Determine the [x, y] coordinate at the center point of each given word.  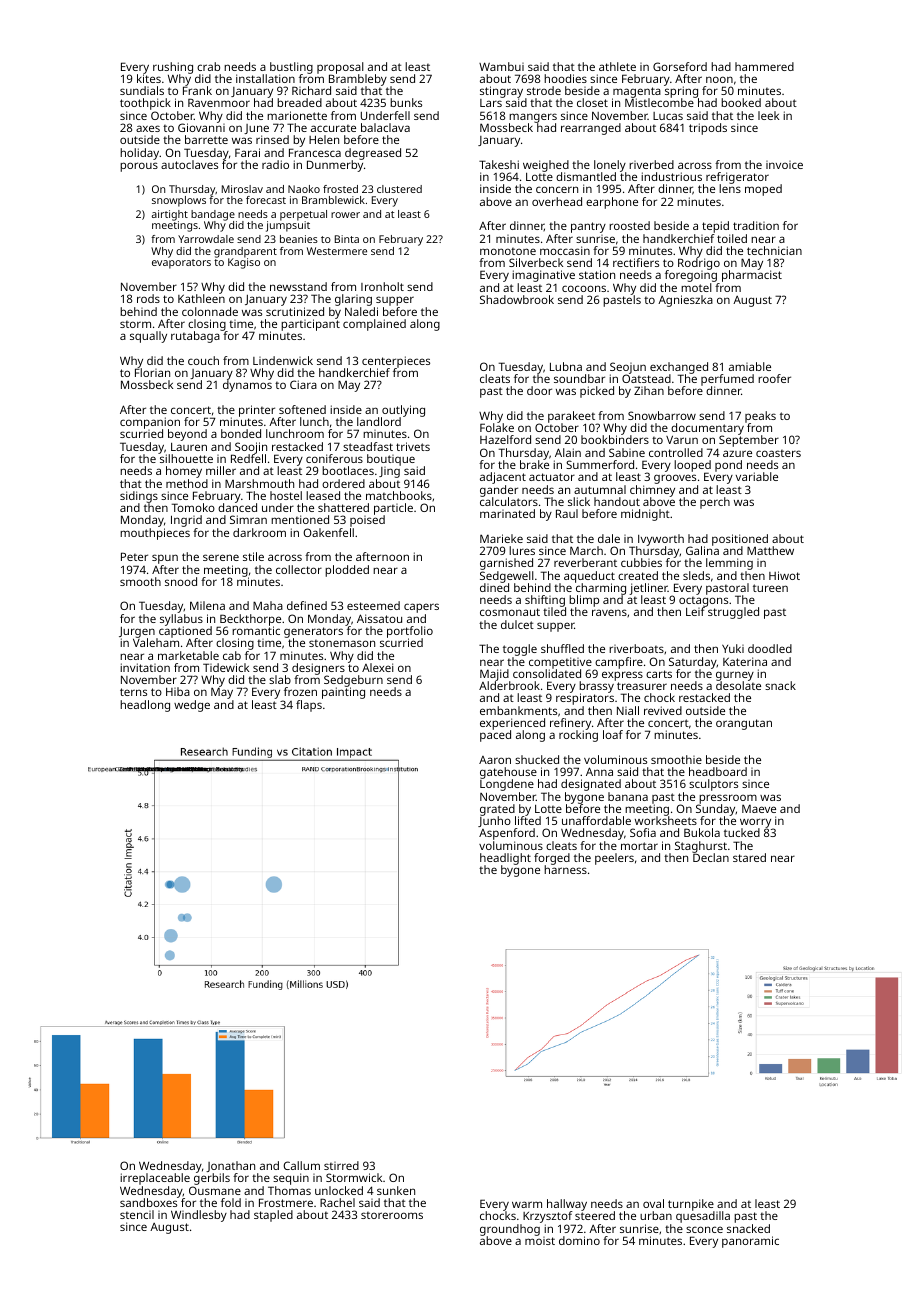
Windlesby [199, 1216]
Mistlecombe [659, 103]
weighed [546, 166]
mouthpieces [155, 534]
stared [749, 857]
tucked [742, 832]
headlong [145, 706]
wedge [192, 706]
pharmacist [752, 276]
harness [565, 870]
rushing [173, 68]
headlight [505, 859]
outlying [403, 411]
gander [499, 491]
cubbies [641, 562]
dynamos [247, 386]
